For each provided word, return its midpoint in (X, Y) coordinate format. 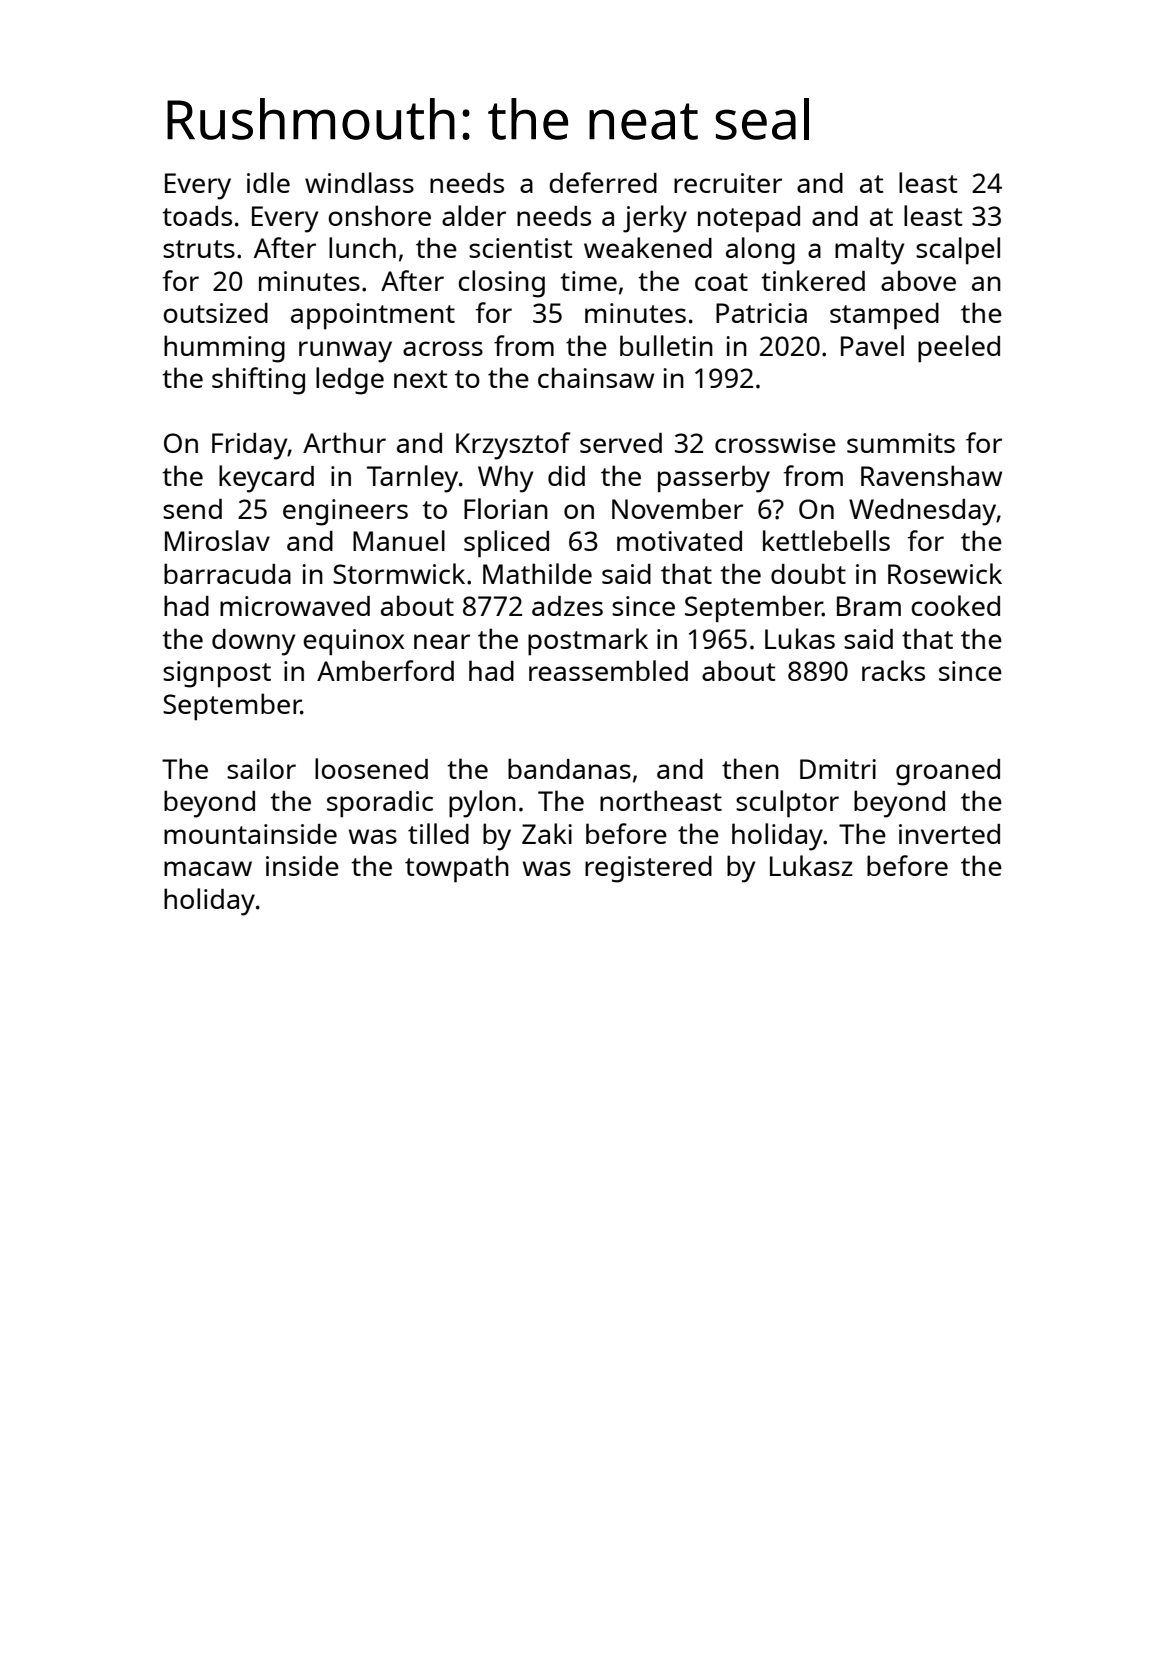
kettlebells (826, 540)
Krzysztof (513, 446)
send (192, 509)
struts (199, 249)
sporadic (380, 804)
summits (901, 443)
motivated (679, 541)
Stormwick (399, 573)
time (588, 281)
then (750, 768)
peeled (959, 349)
